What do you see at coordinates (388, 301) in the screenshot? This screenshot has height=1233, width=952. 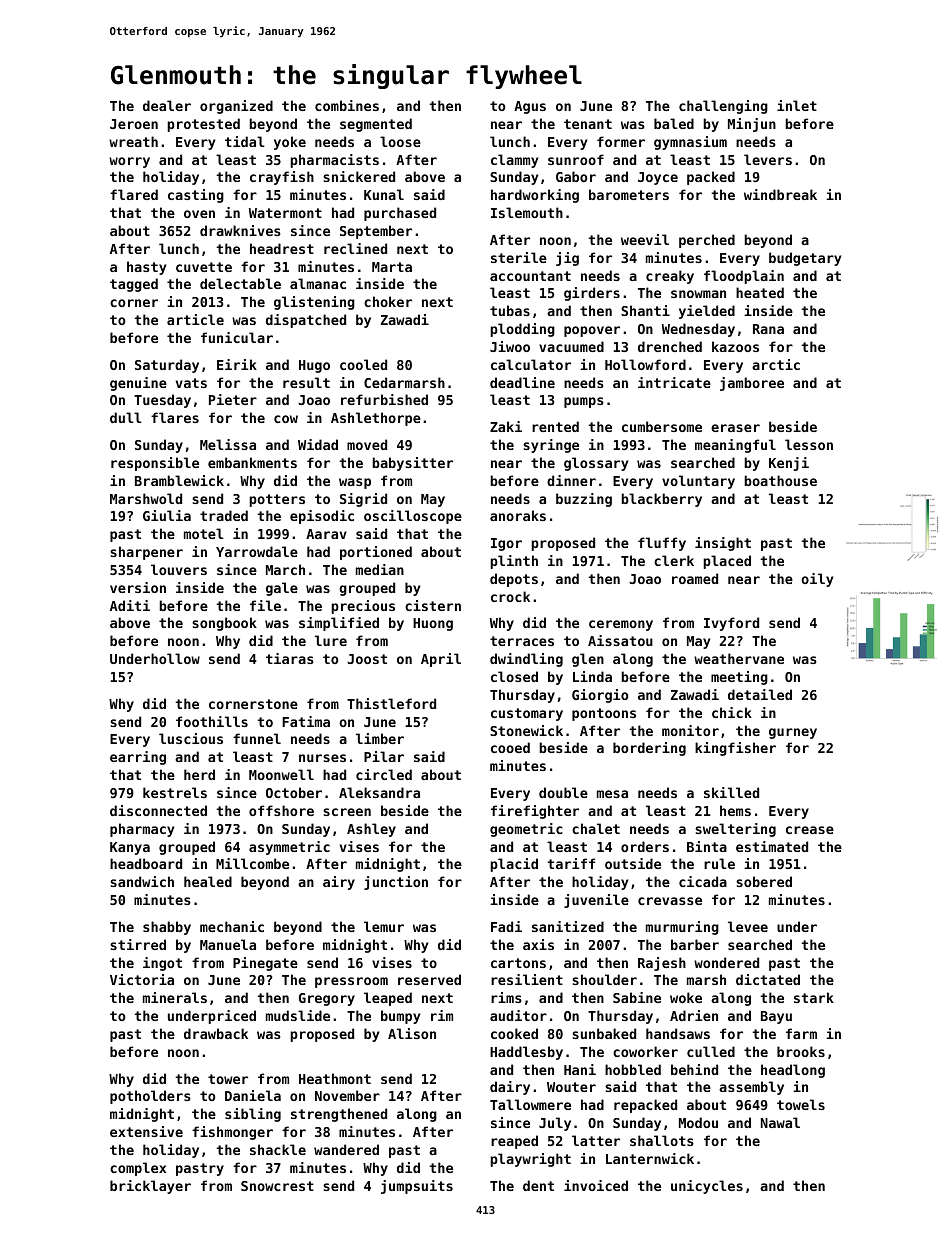 I see `choker` at bounding box center [388, 301].
